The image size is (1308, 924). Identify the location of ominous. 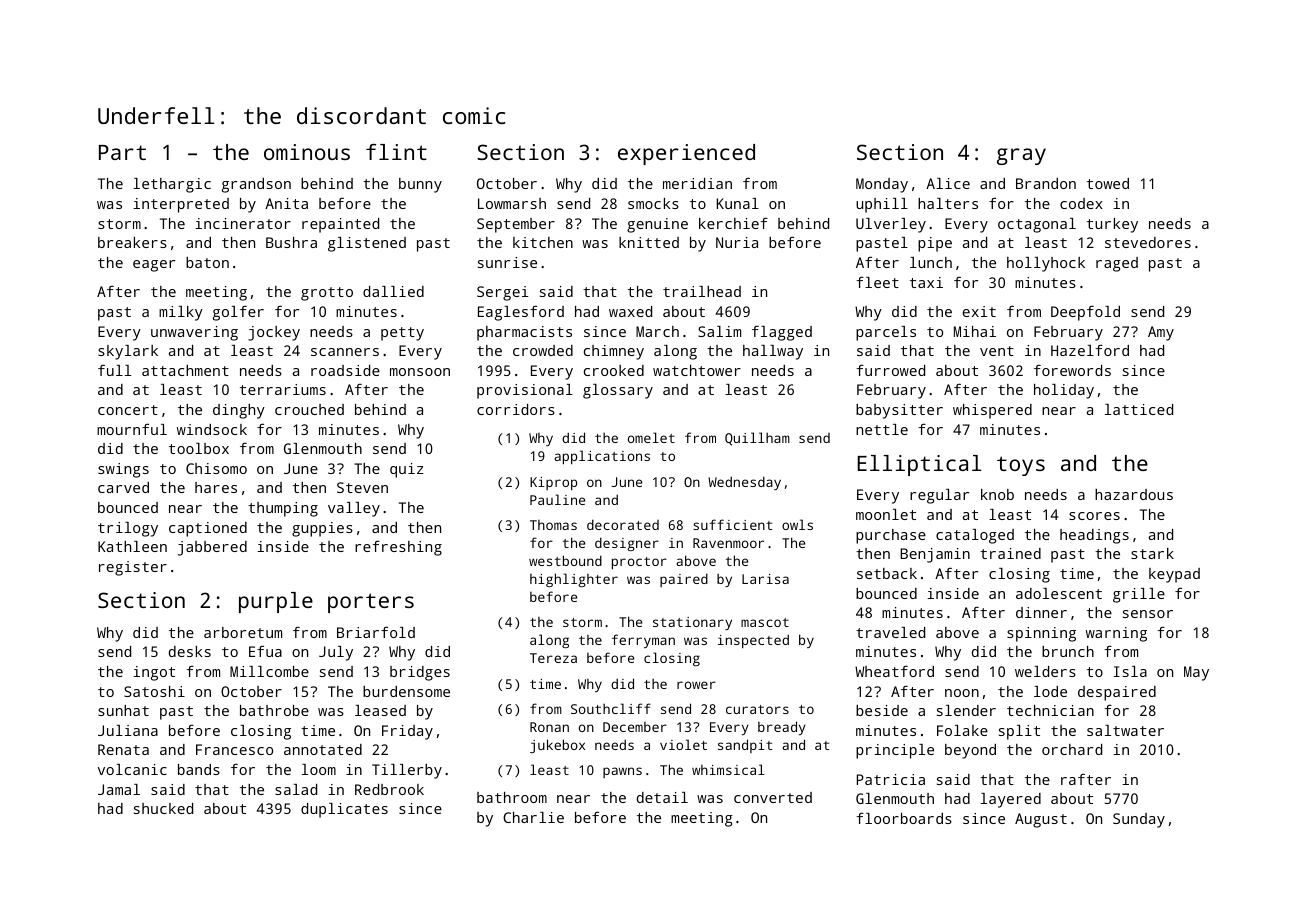
(307, 152).
